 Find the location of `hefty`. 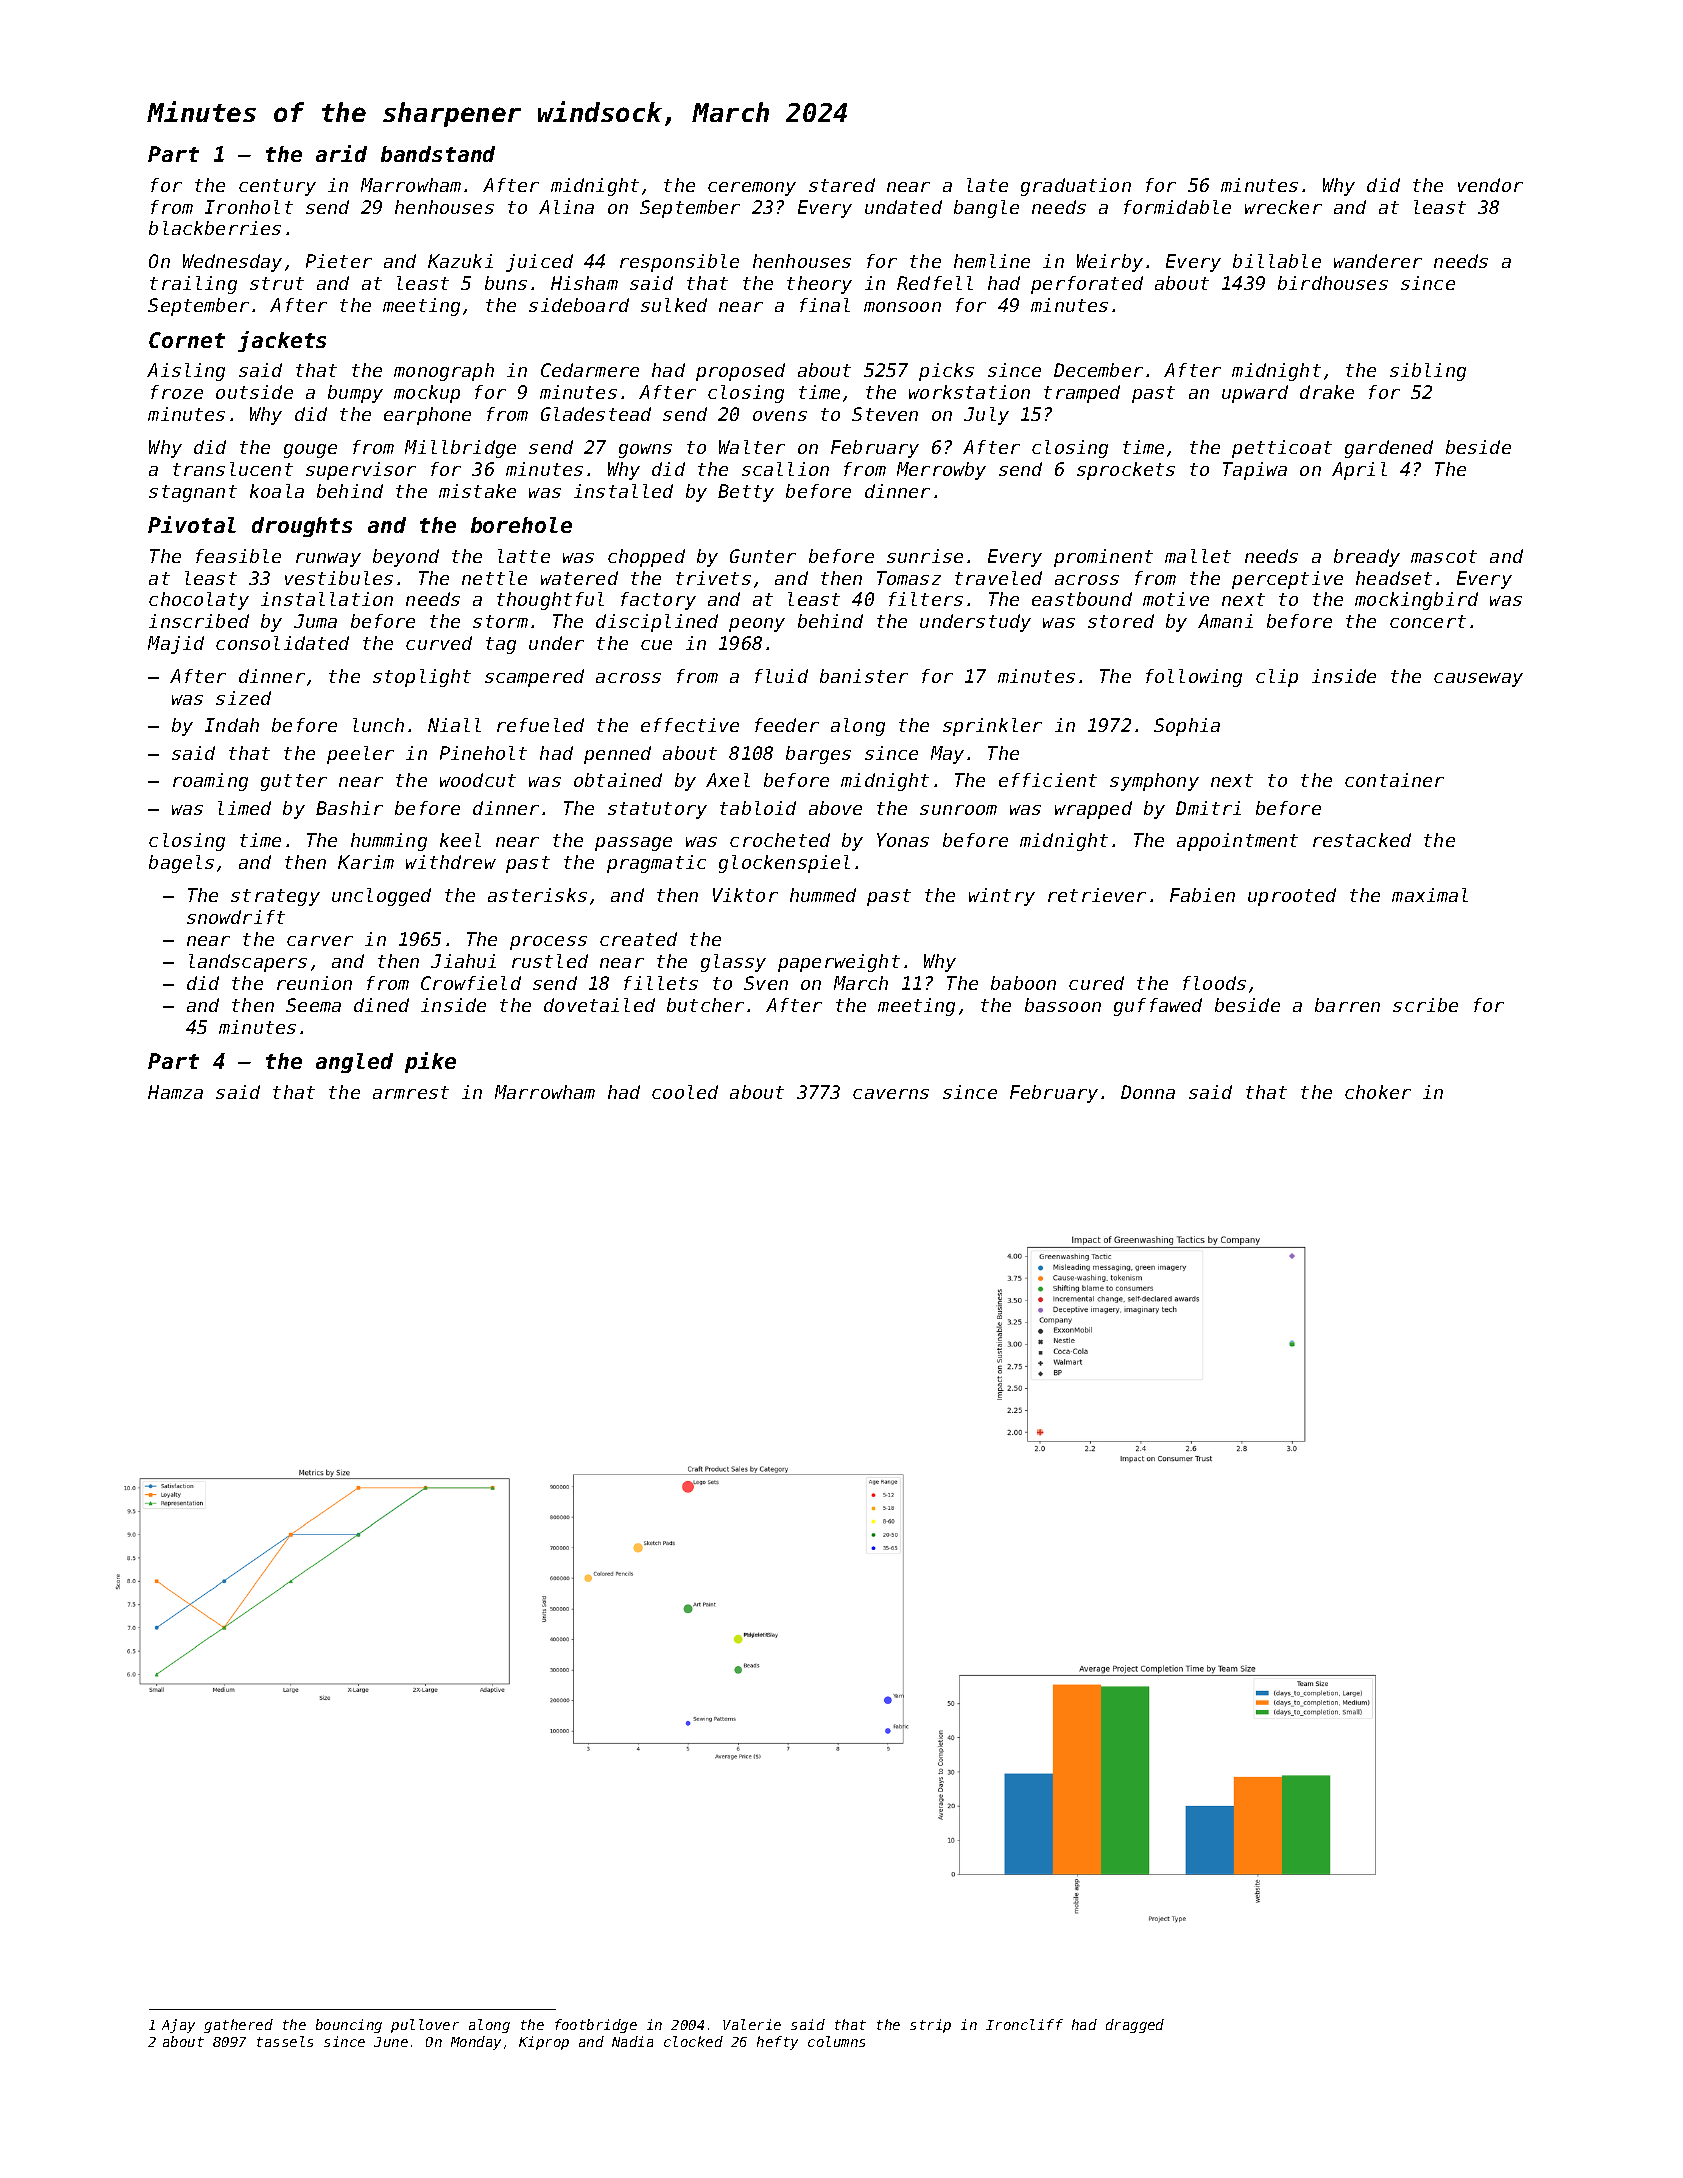

hefty is located at coordinates (777, 2043).
